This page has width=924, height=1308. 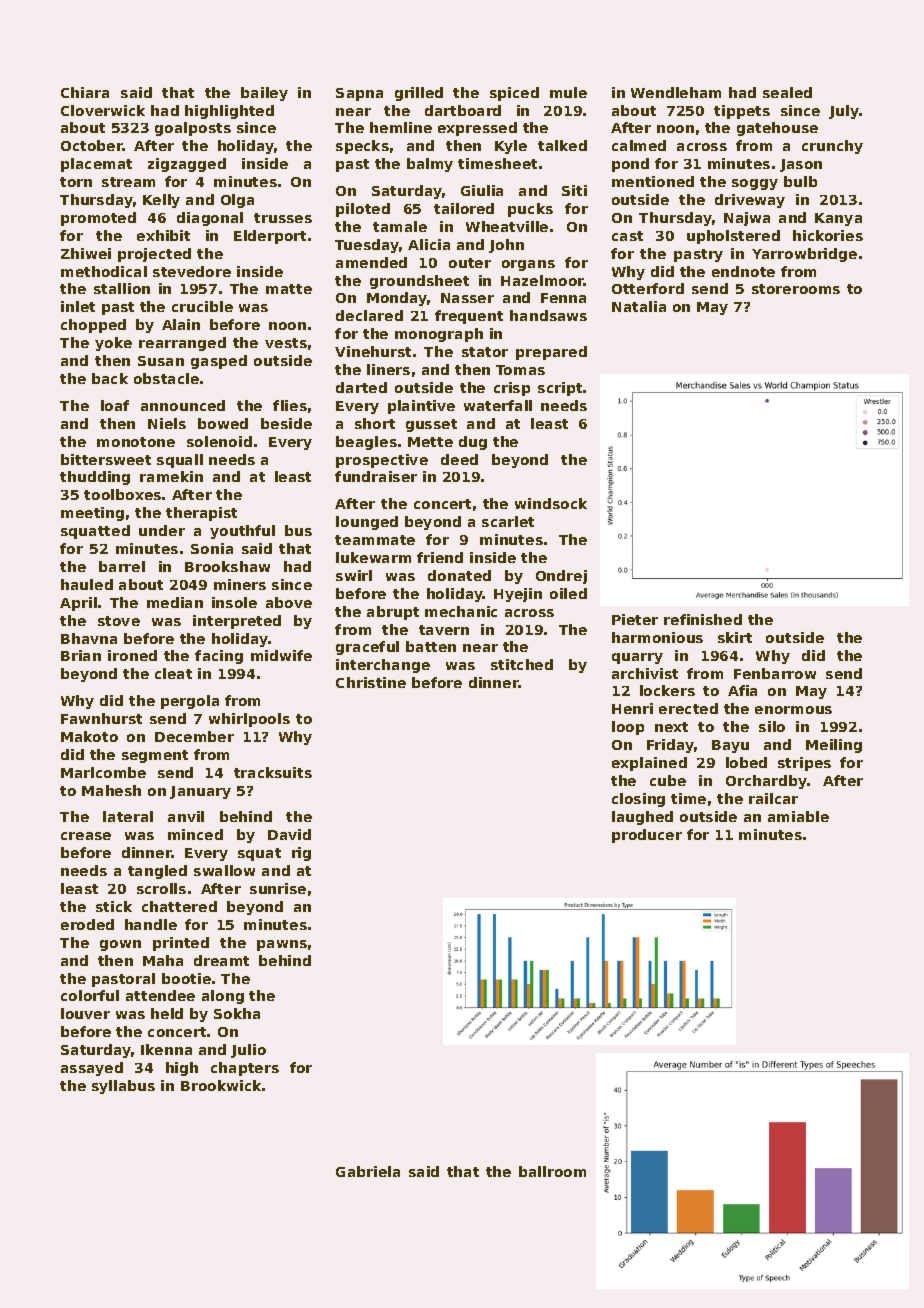 What do you see at coordinates (775, 673) in the page?
I see `Fenbarrow` at bounding box center [775, 673].
